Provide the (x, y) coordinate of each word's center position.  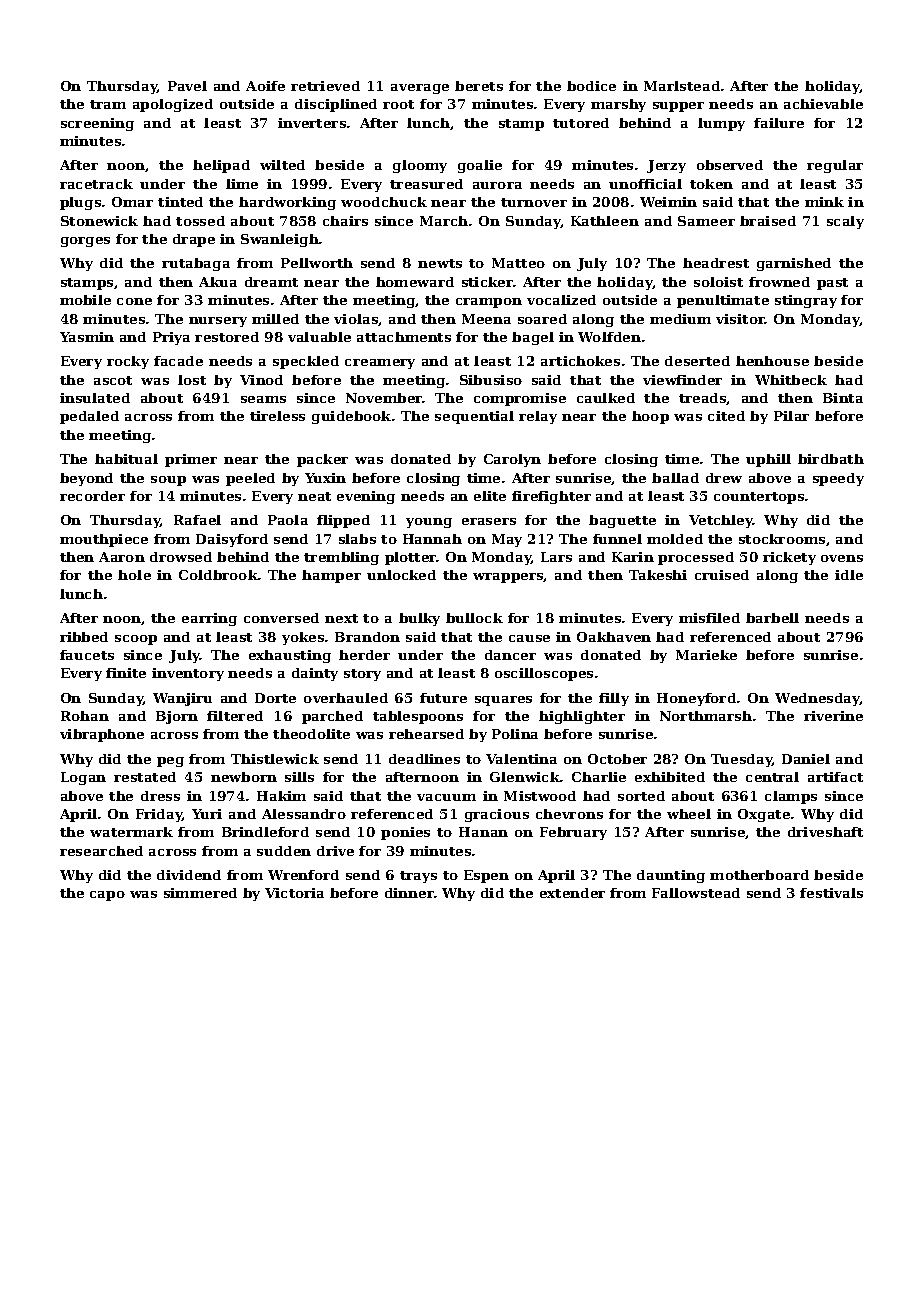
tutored (581, 123)
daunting (671, 876)
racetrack (96, 184)
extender (572, 893)
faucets (87, 655)
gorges (85, 242)
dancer (510, 655)
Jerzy (666, 166)
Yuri (207, 814)
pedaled (89, 417)
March (444, 221)
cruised (722, 575)
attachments (404, 337)
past (832, 284)
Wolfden (609, 337)
